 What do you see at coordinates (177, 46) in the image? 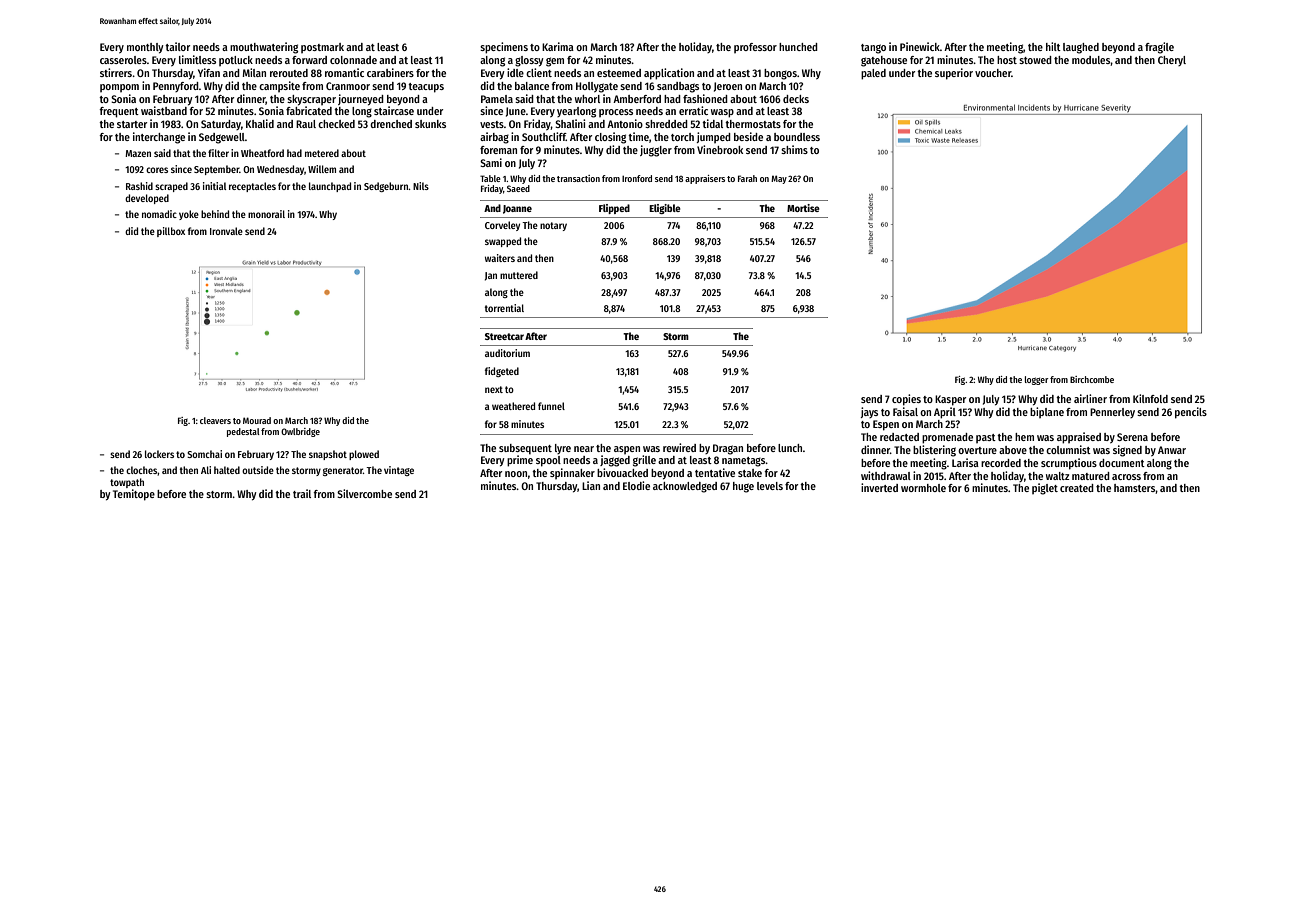
I see `tailor` at bounding box center [177, 46].
